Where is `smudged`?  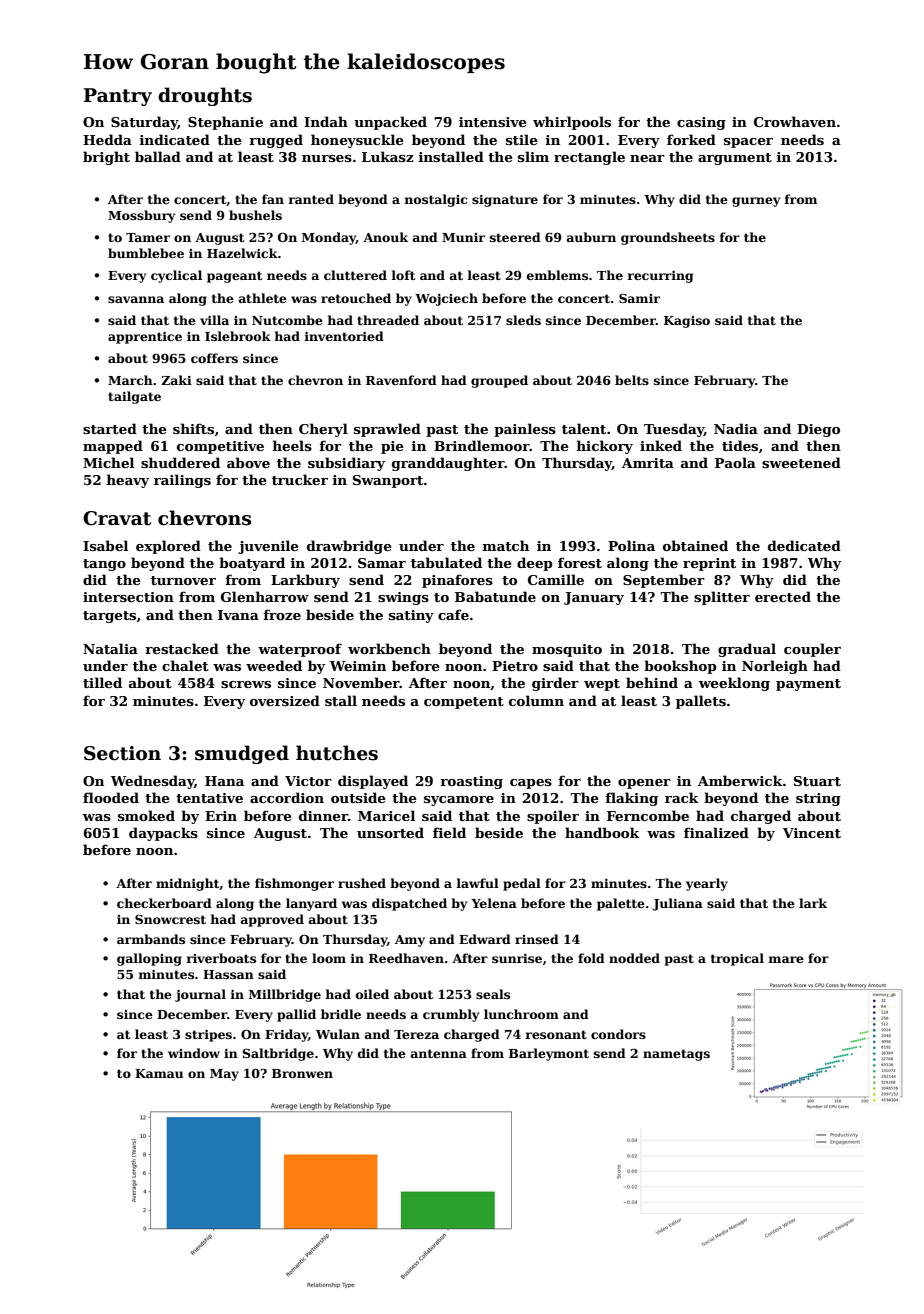 smudged is located at coordinates (242, 754).
